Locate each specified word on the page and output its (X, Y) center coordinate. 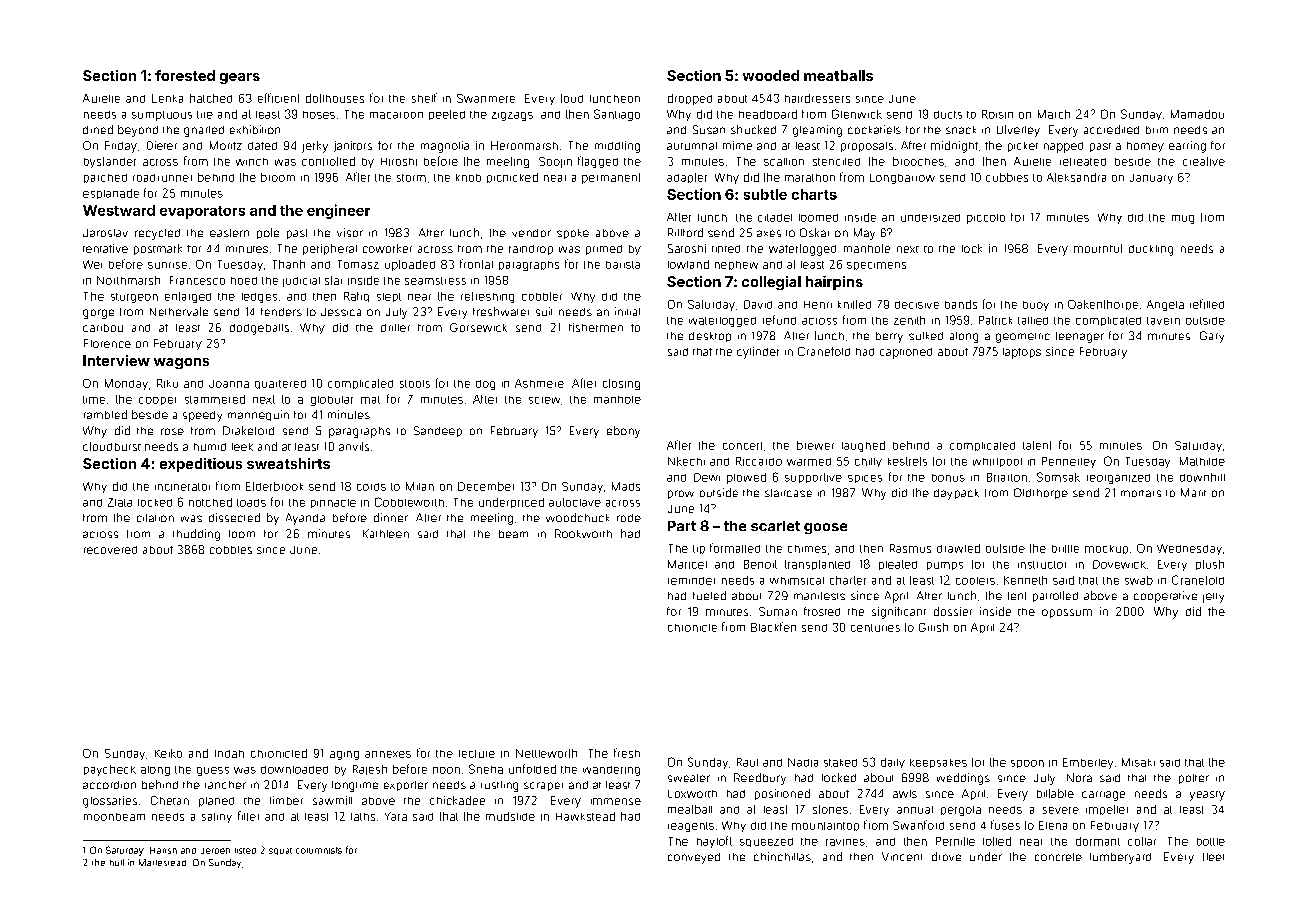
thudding (196, 535)
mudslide (510, 816)
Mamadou (1197, 114)
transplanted (817, 565)
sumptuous (162, 116)
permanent (611, 178)
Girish (933, 627)
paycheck (110, 770)
